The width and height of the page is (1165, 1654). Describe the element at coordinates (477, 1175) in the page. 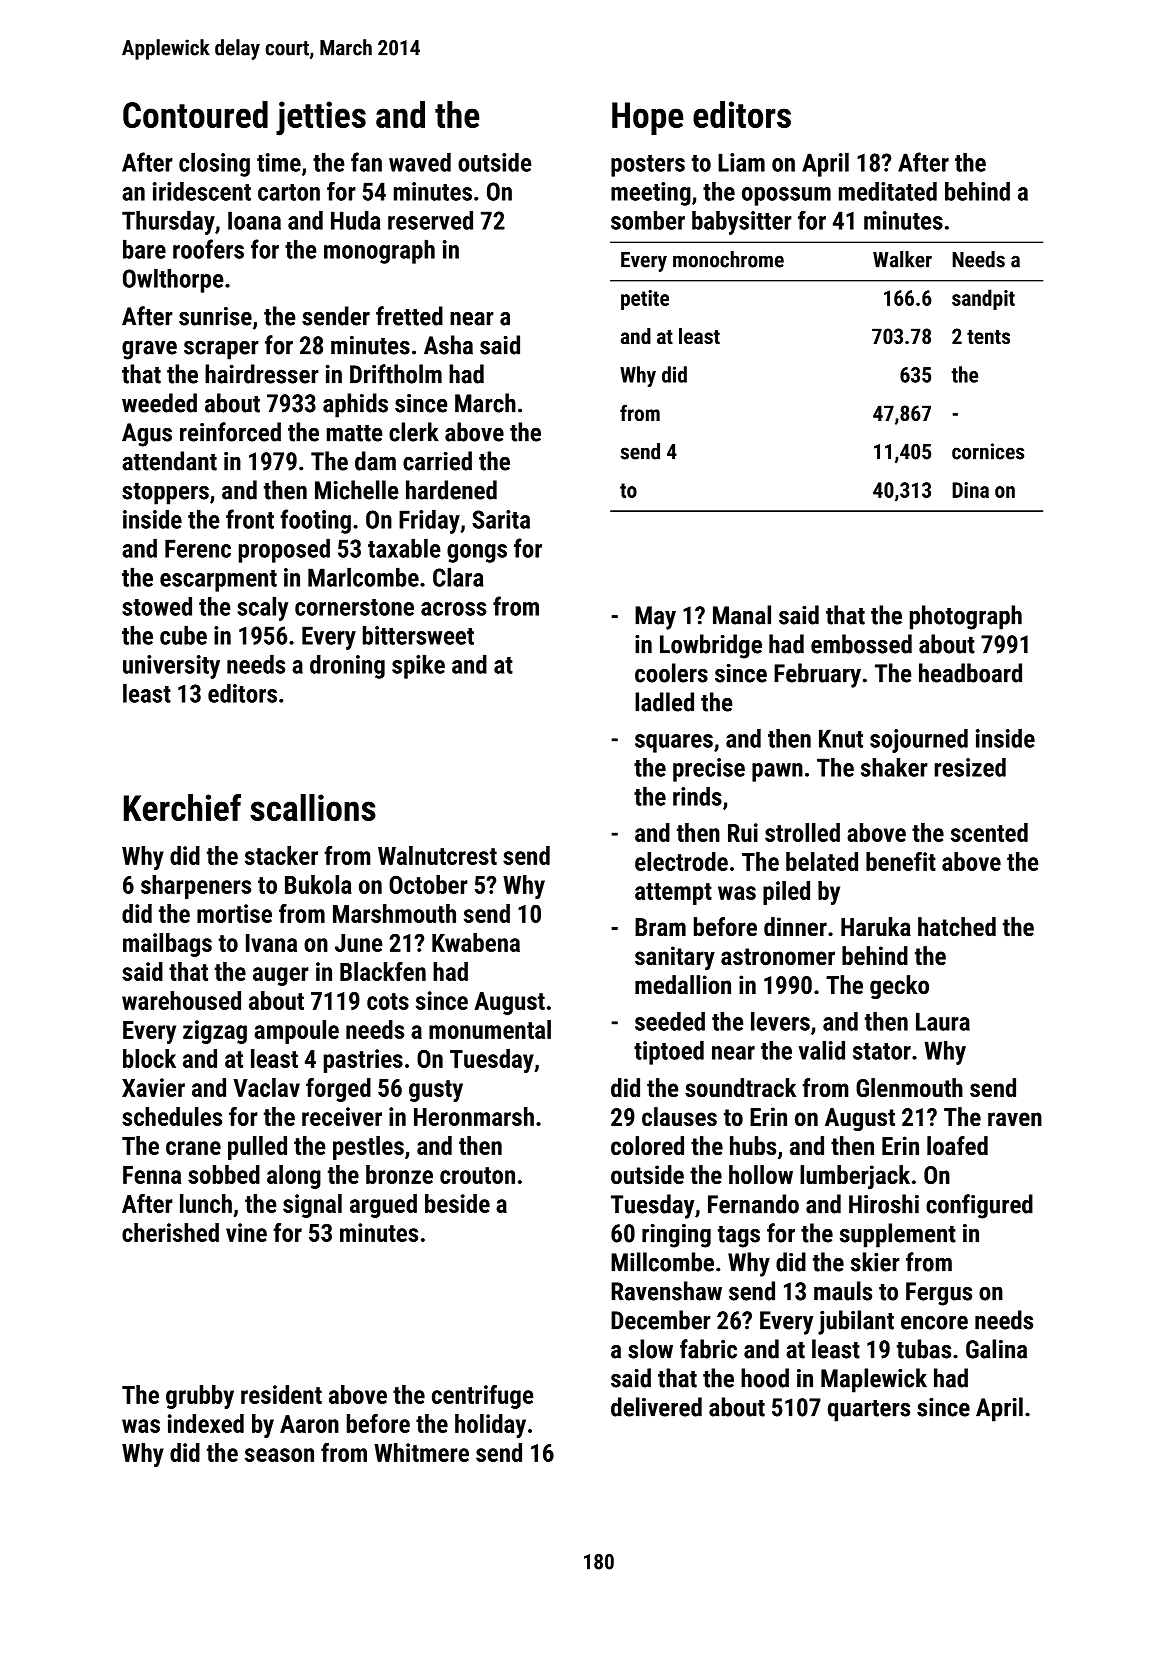

I see `crouton` at that location.
